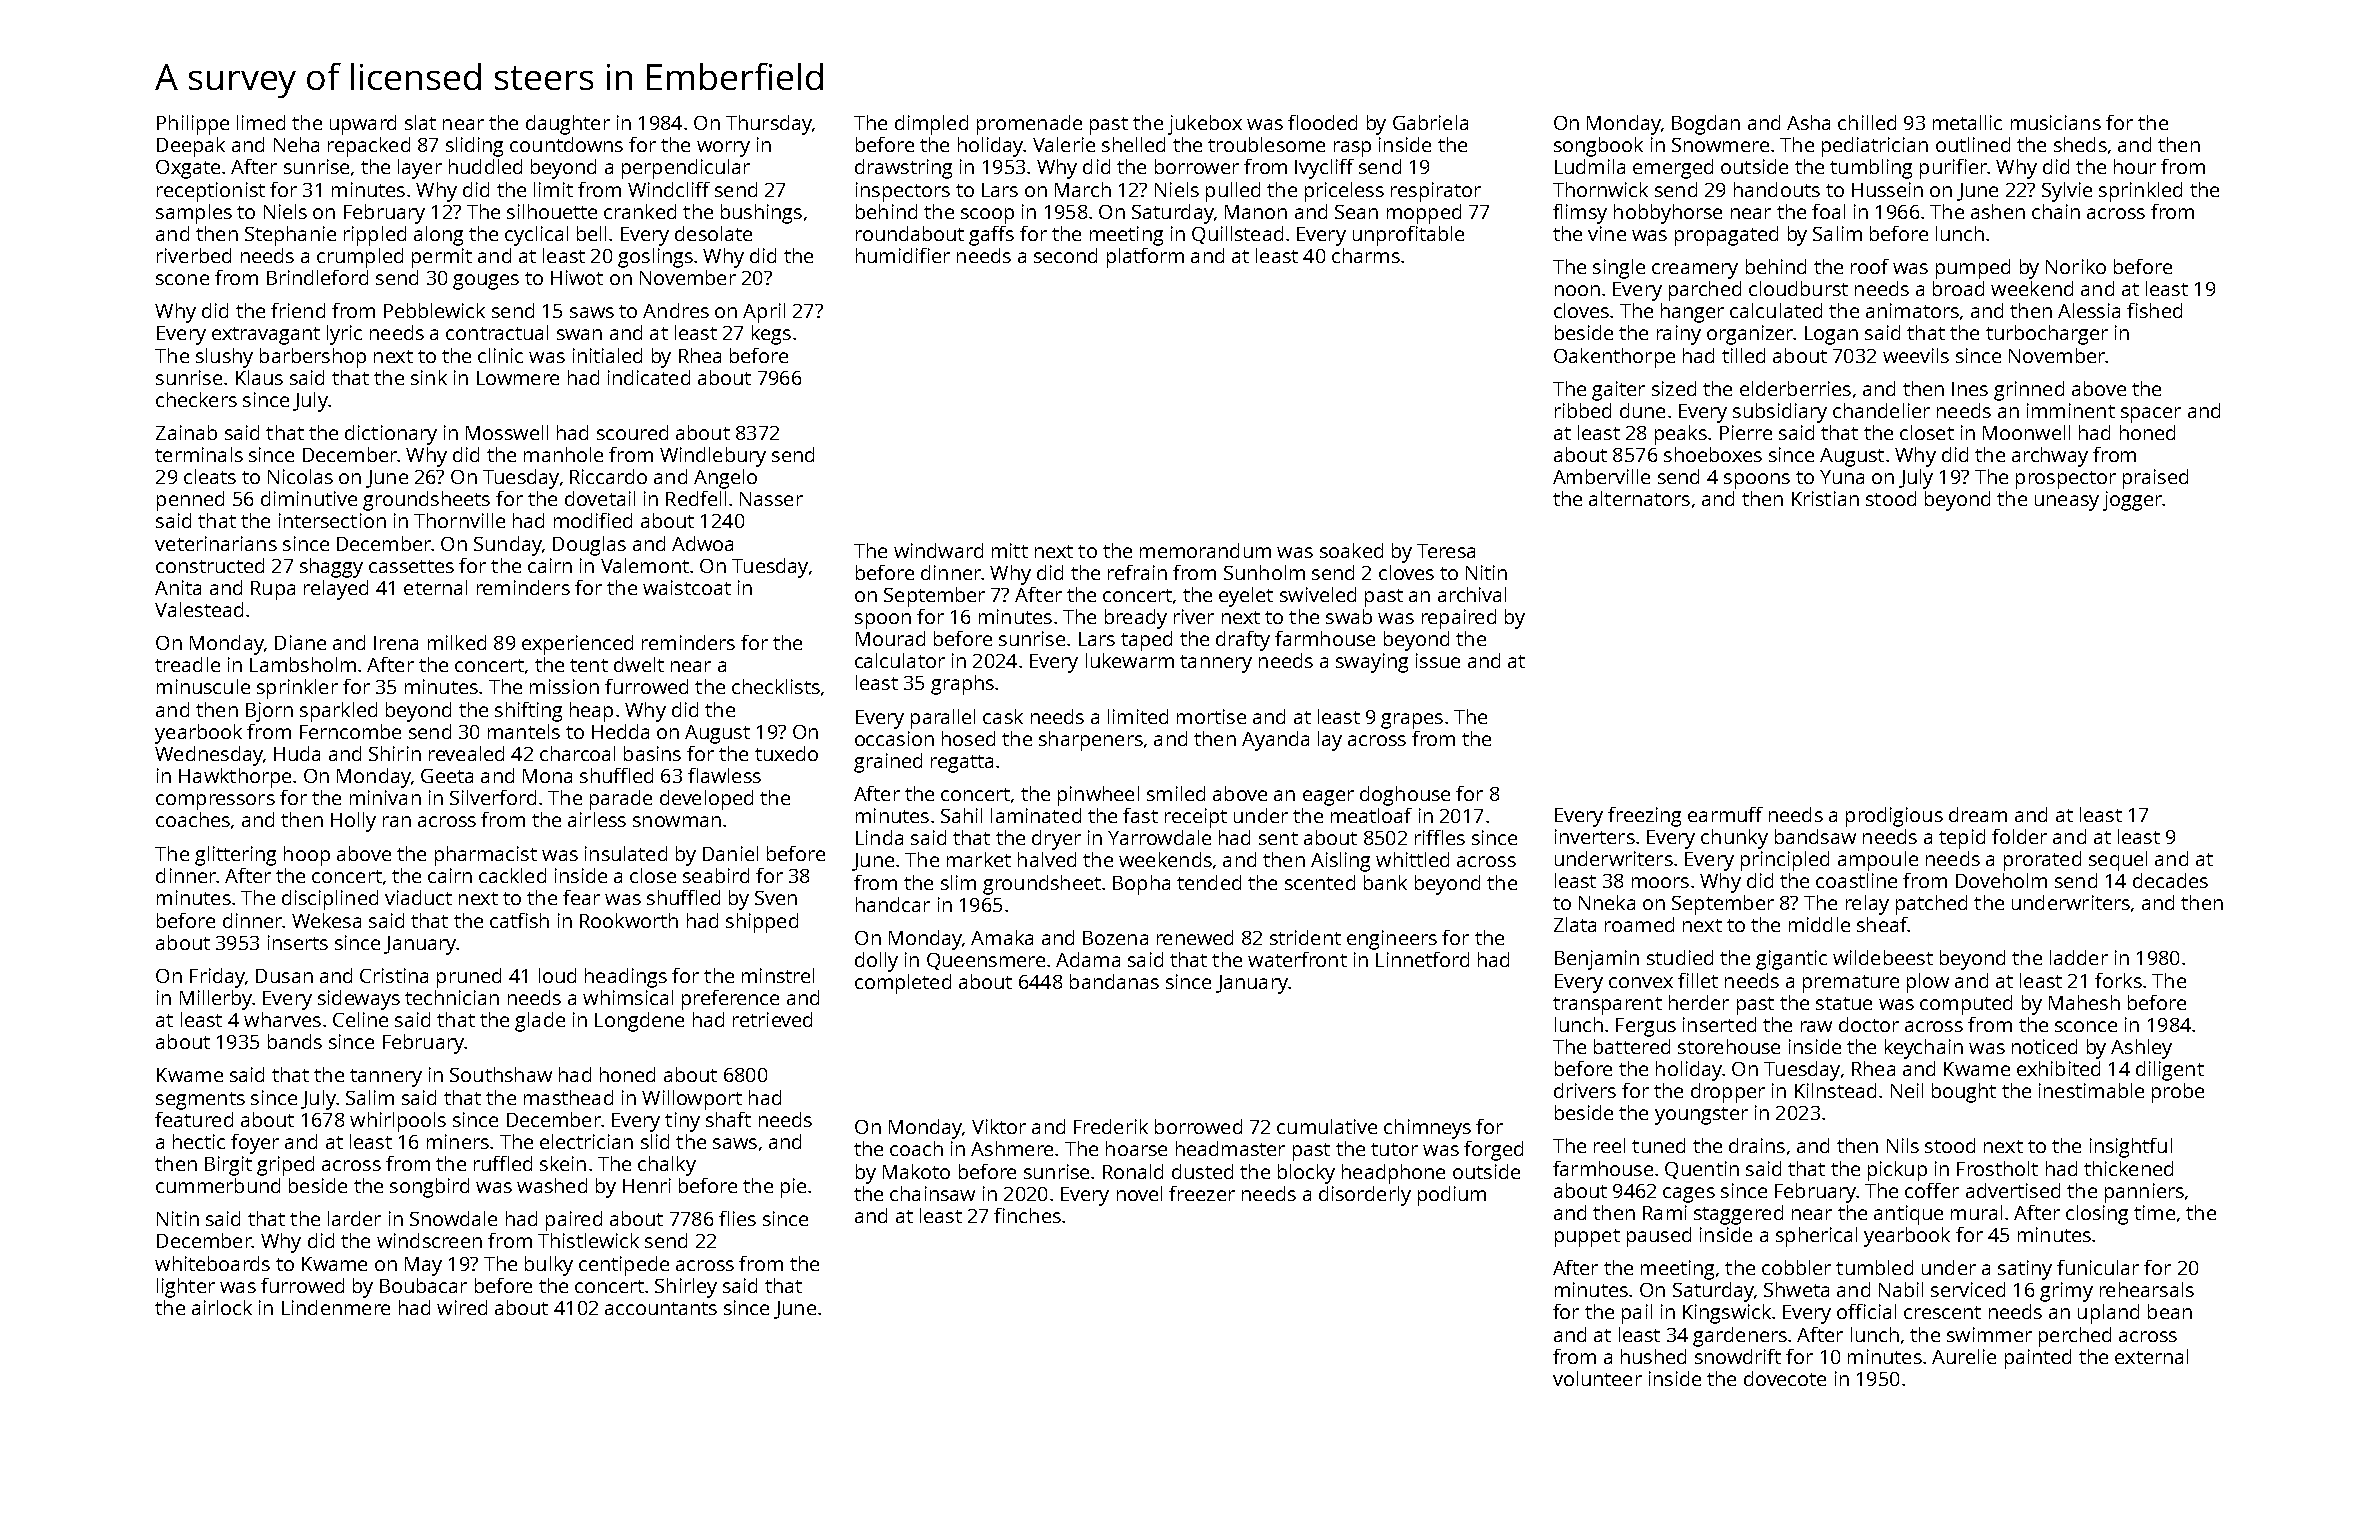  Describe the element at coordinates (222, 1307) in the screenshot. I see `airlock` at that location.
